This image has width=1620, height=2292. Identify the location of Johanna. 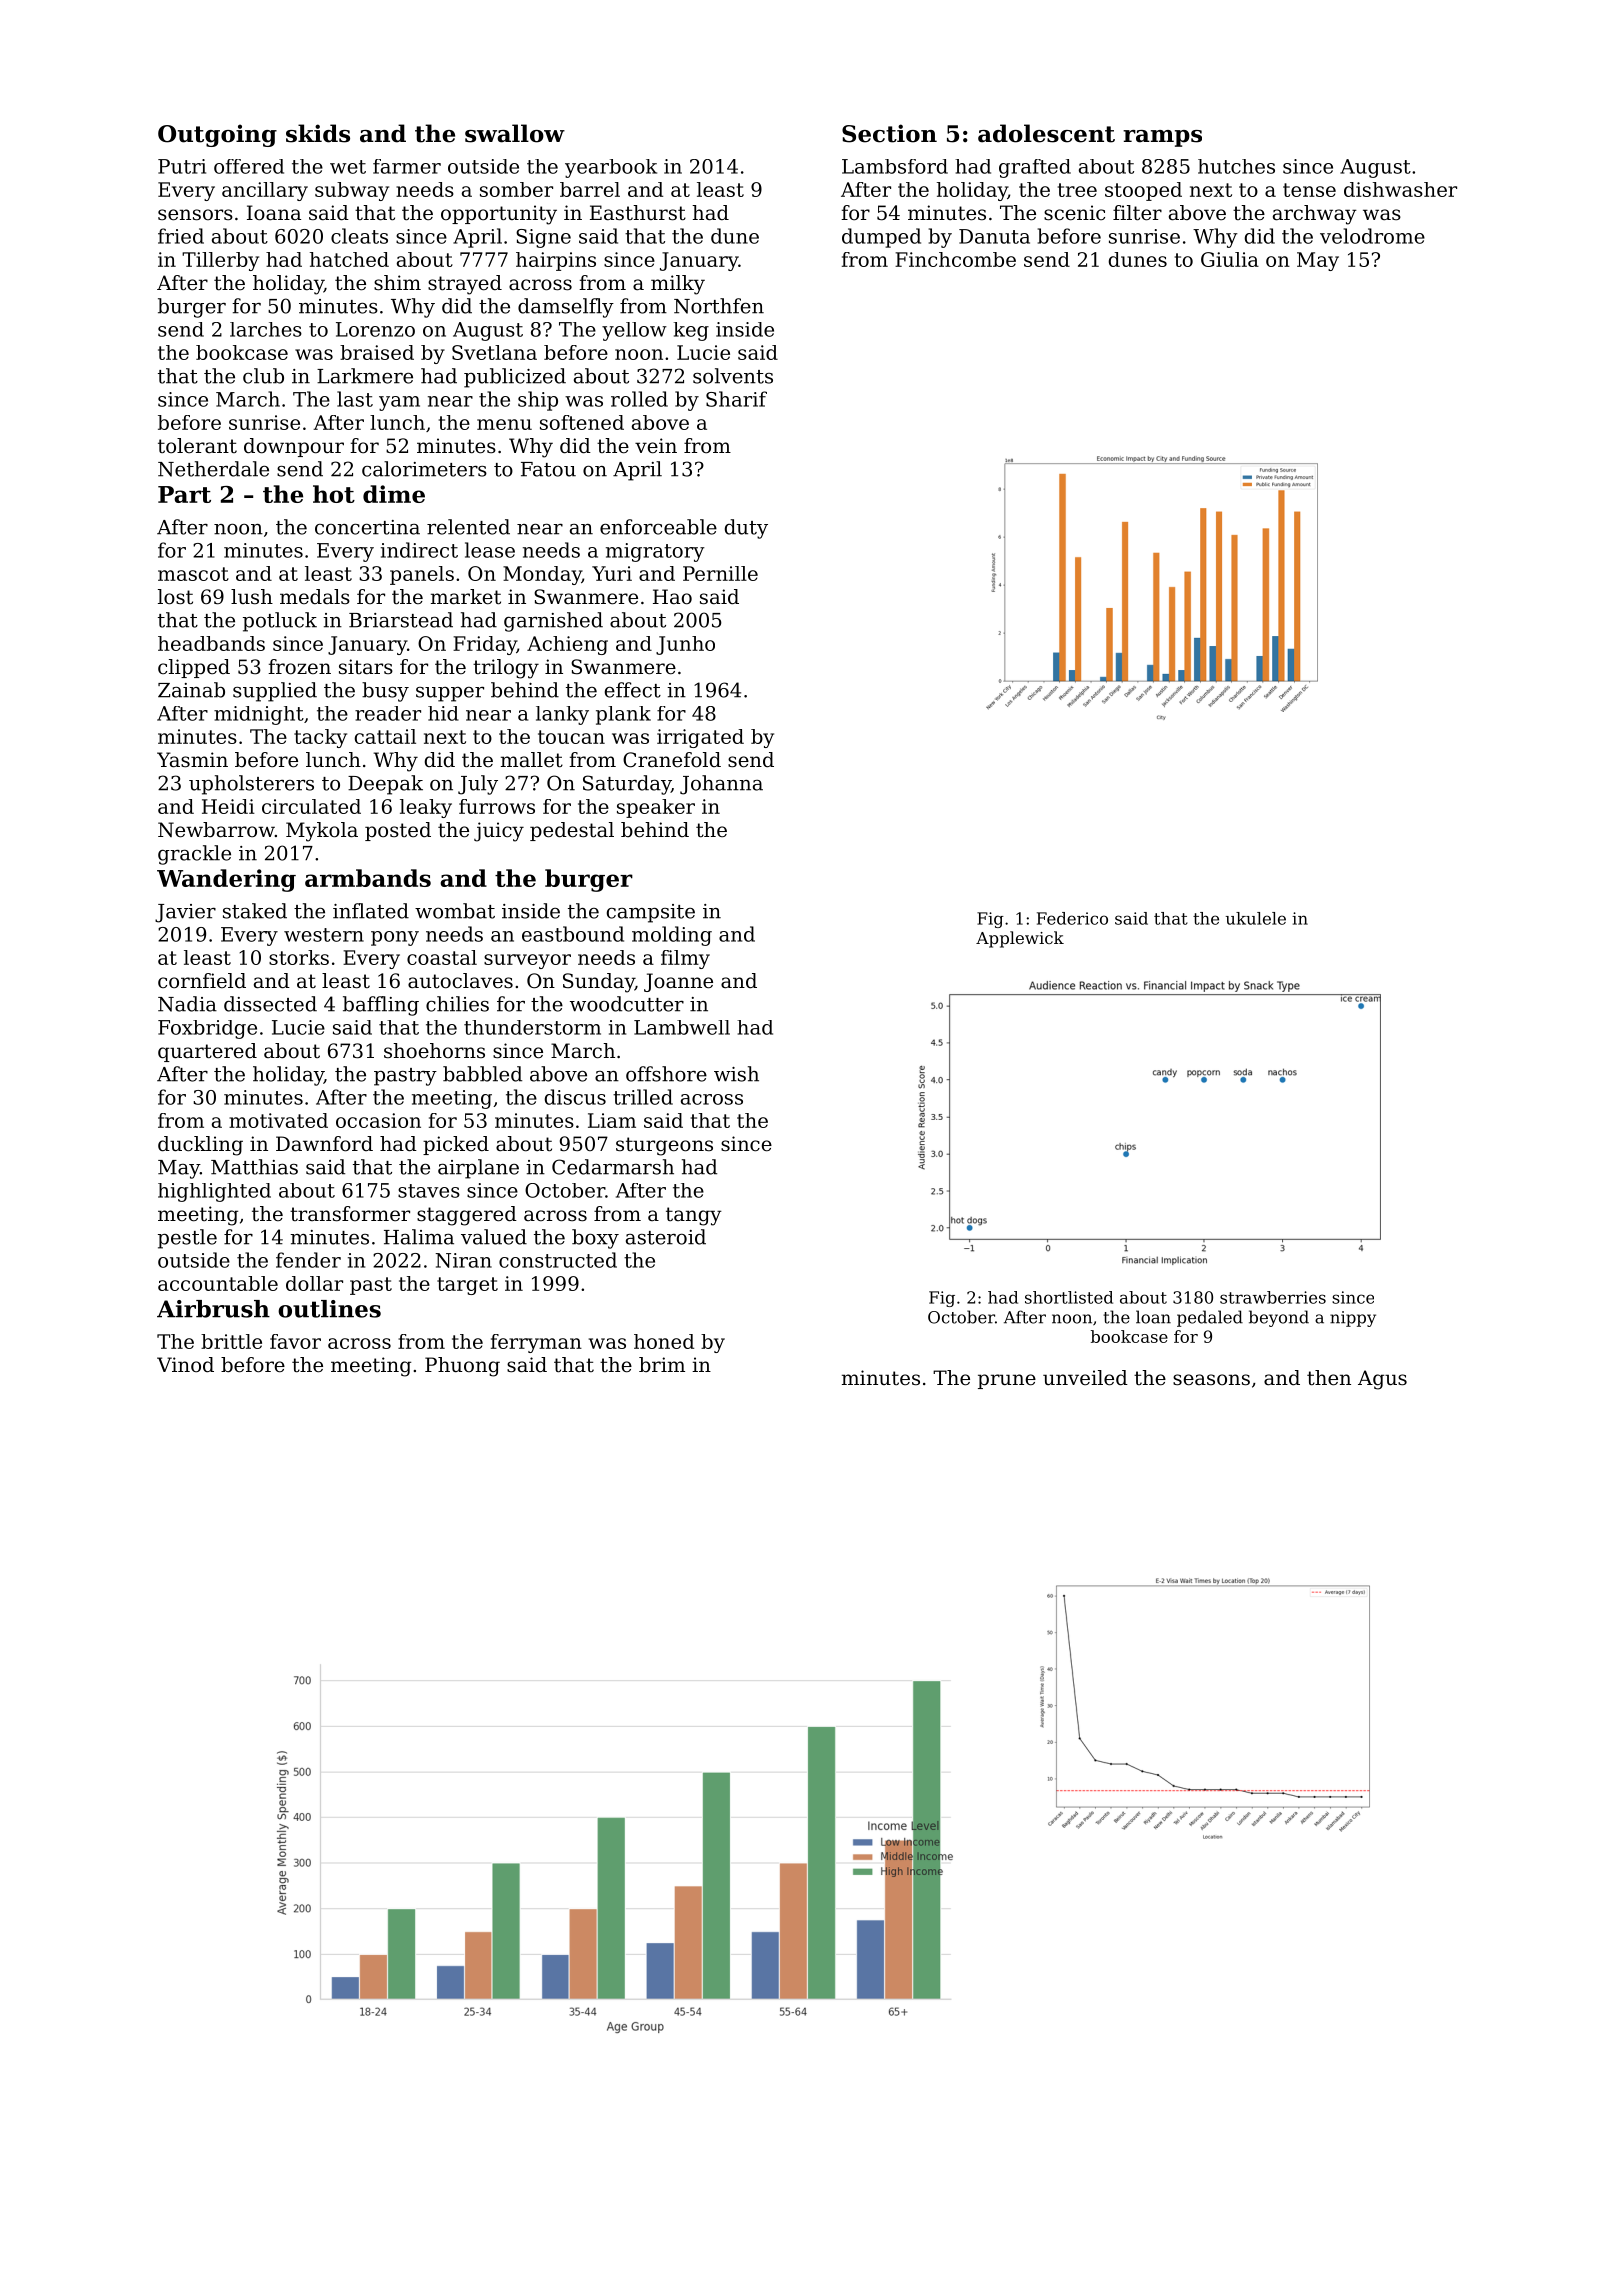
(721, 785).
